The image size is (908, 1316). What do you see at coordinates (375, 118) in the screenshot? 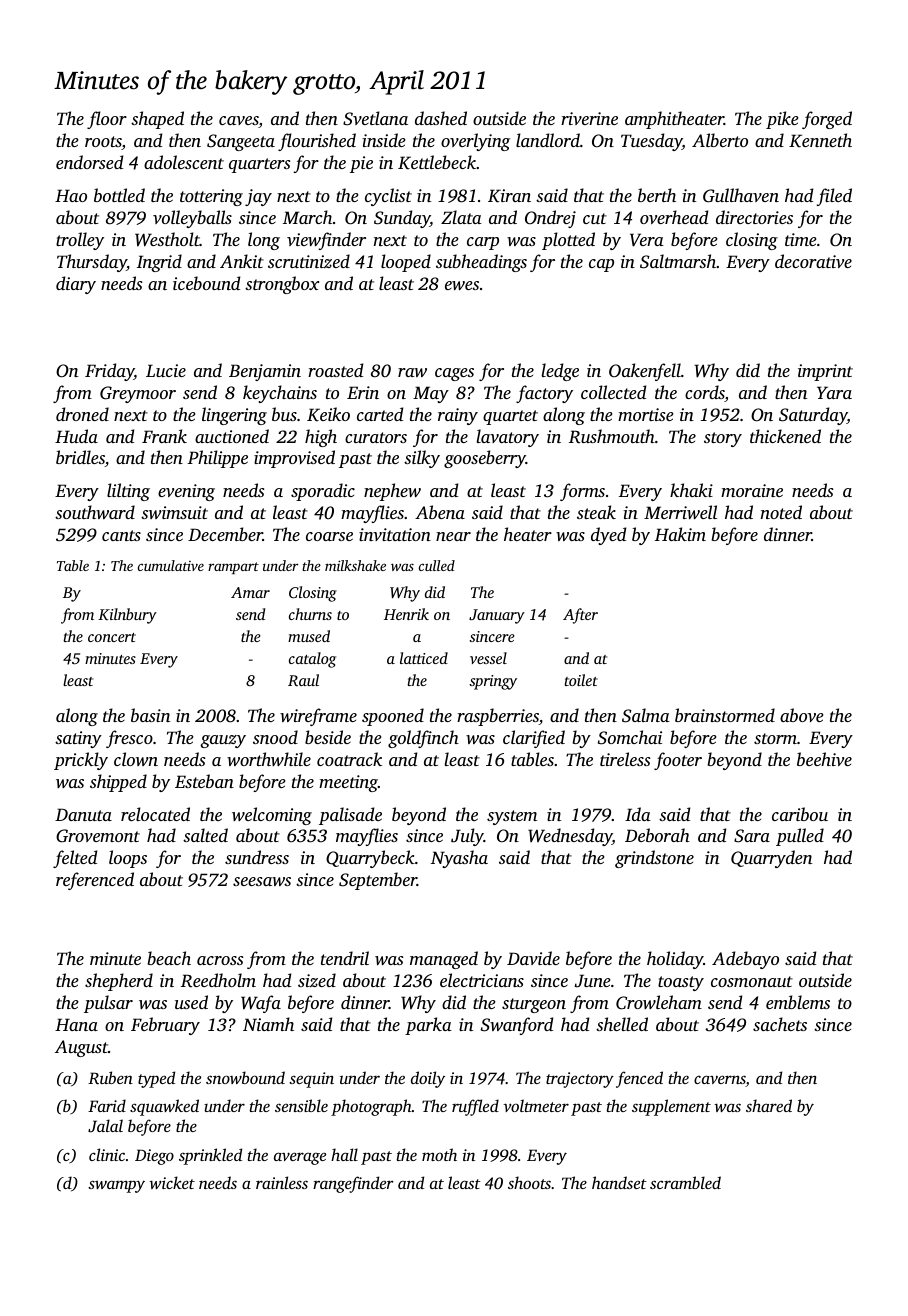
I see `Svetlana` at bounding box center [375, 118].
